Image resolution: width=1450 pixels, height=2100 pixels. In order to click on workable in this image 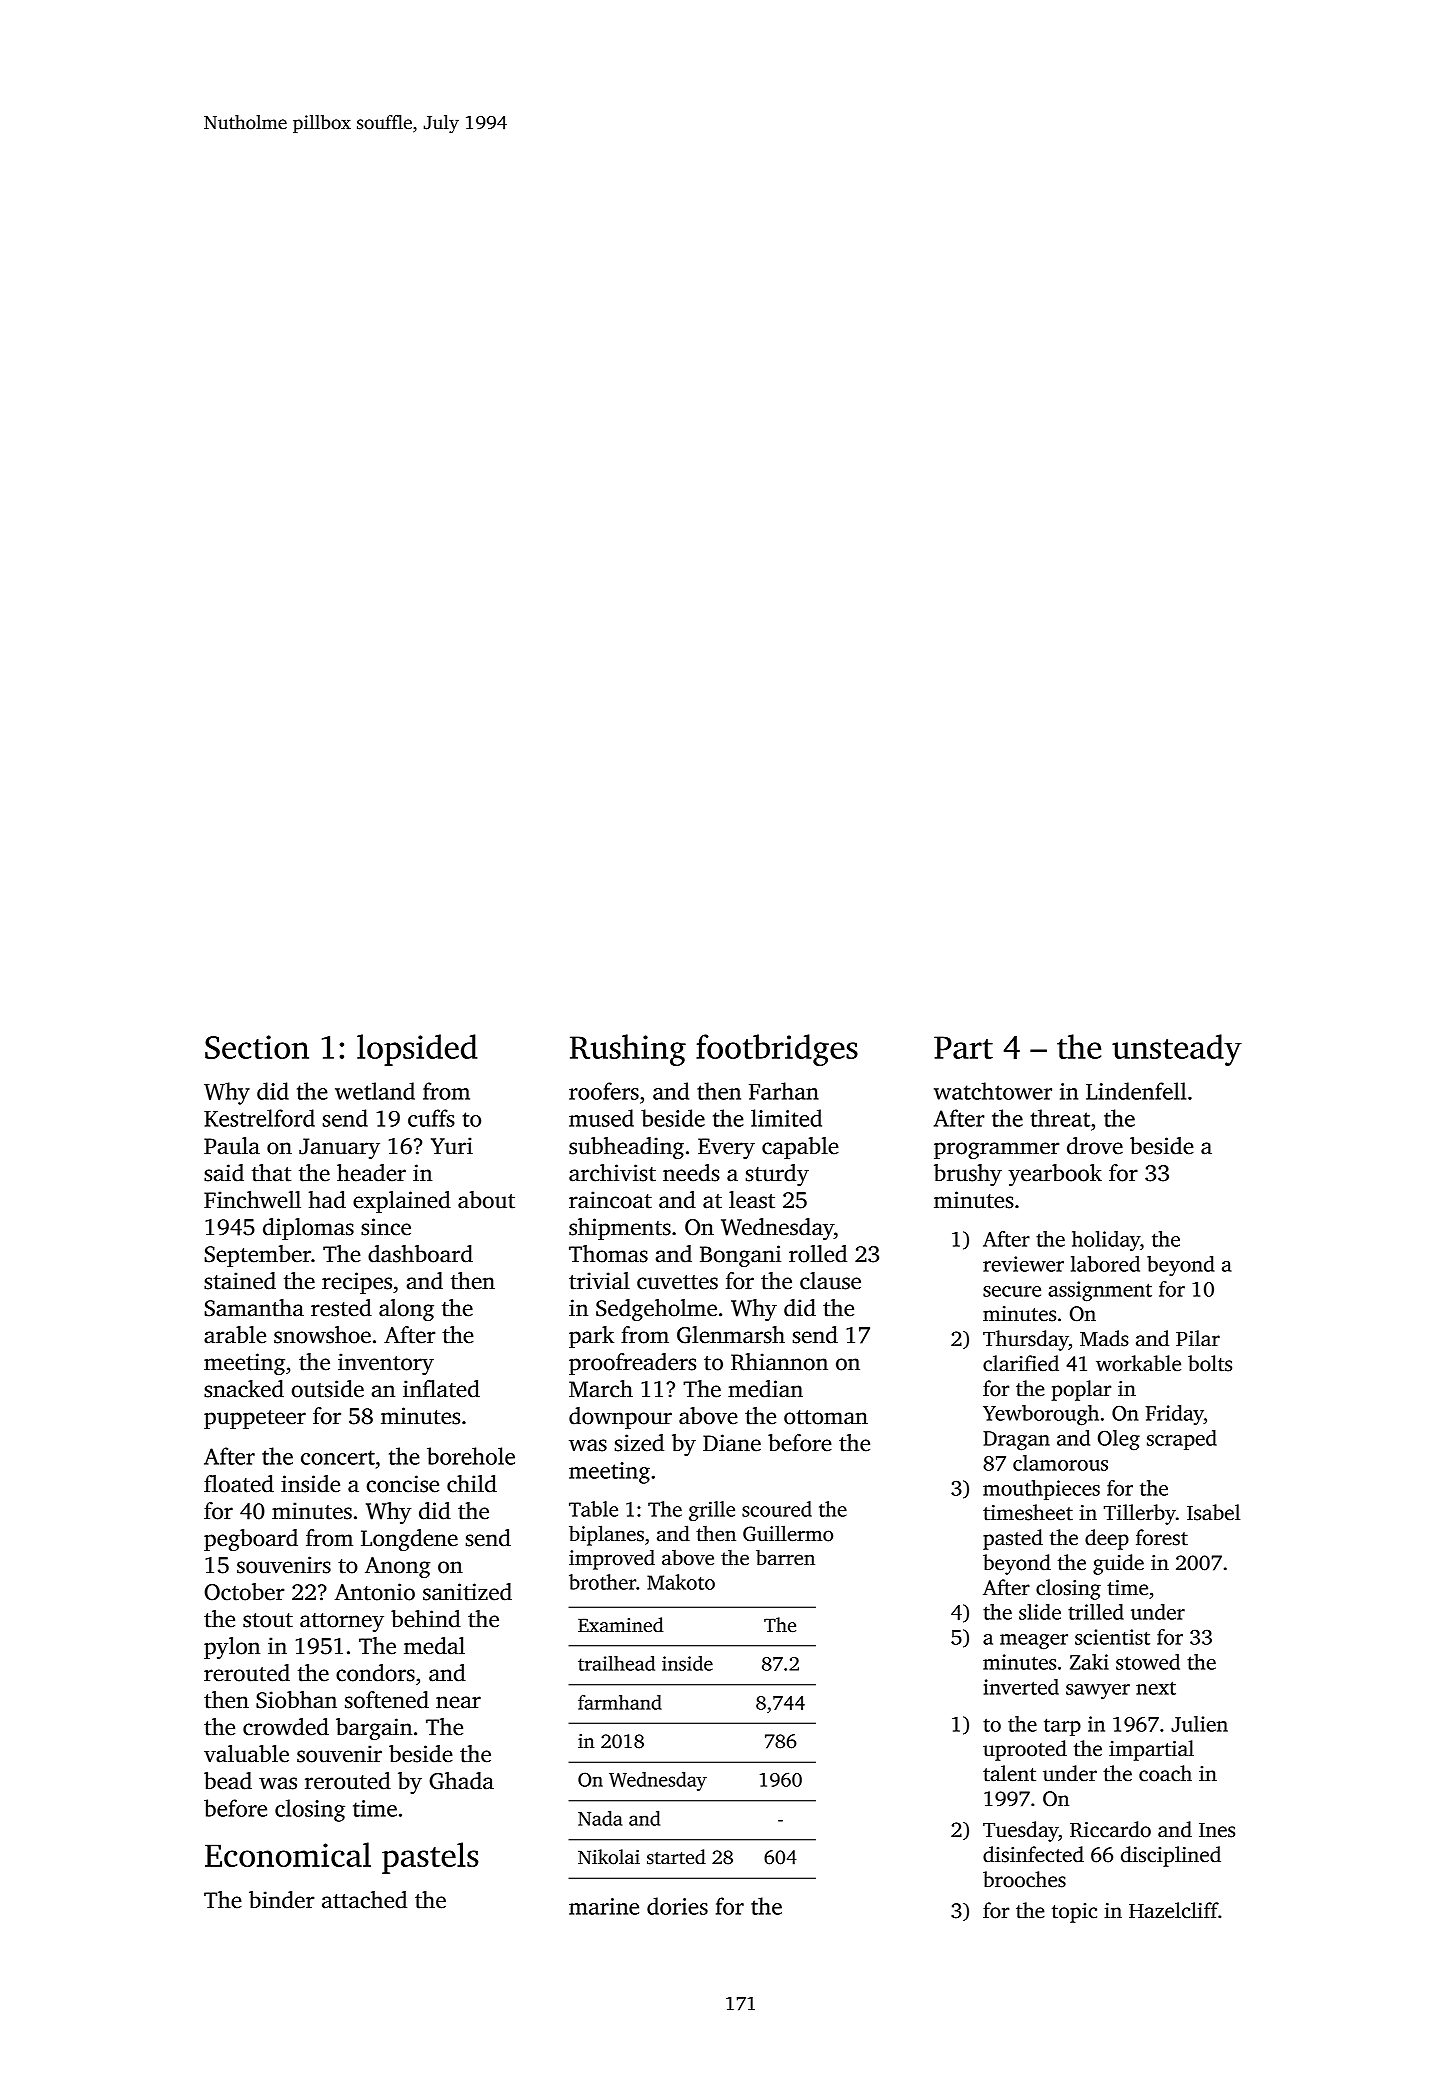, I will do `click(1138, 1363)`.
